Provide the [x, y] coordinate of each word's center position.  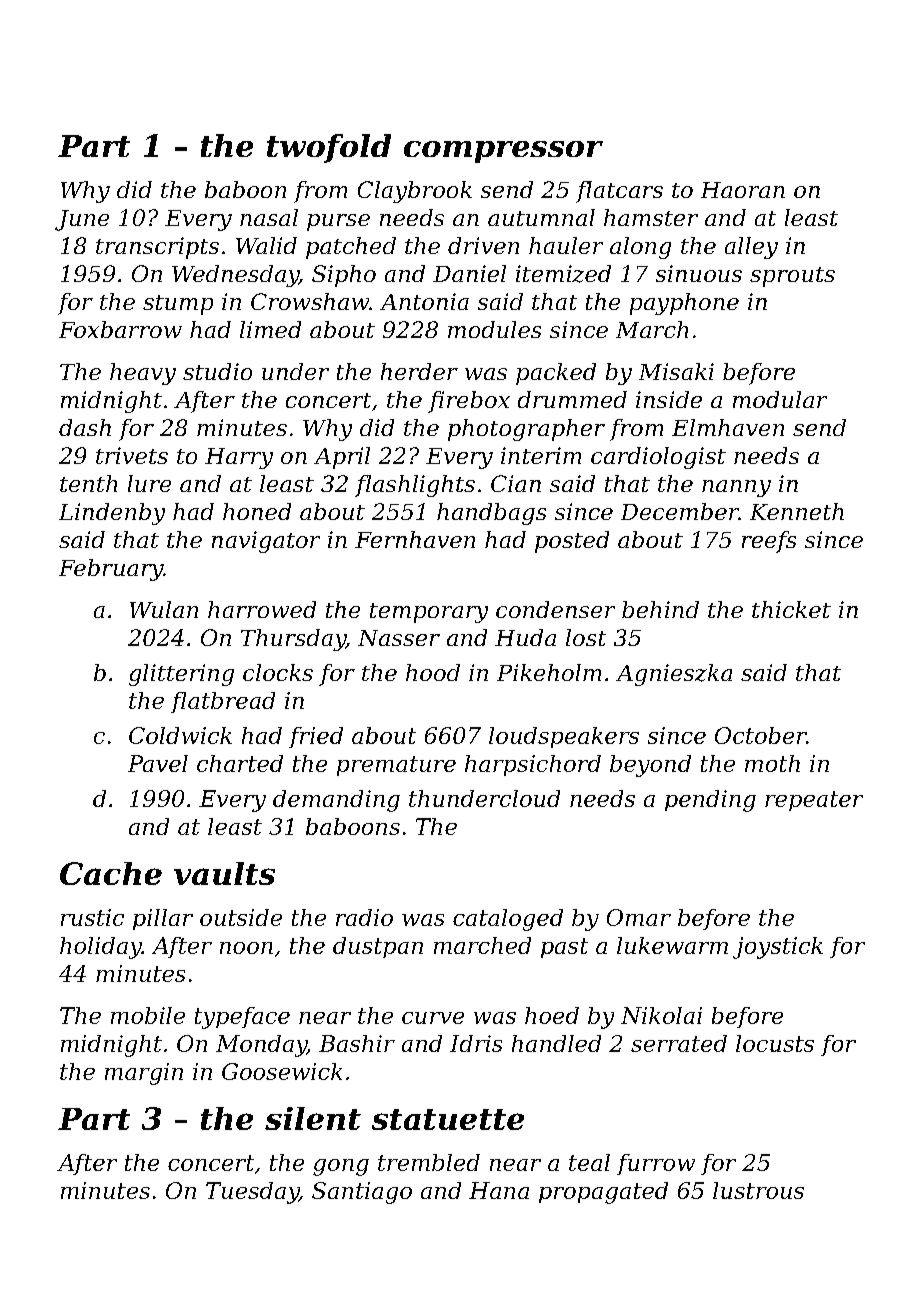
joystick [778, 948]
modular [780, 399]
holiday [101, 948]
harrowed [262, 609]
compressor [503, 152]
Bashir [357, 1043]
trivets [132, 455]
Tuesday [252, 1193]
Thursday [293, 640]
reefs [769, 542]
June [82, 220]
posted [572, 542]
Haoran [743, 190]
